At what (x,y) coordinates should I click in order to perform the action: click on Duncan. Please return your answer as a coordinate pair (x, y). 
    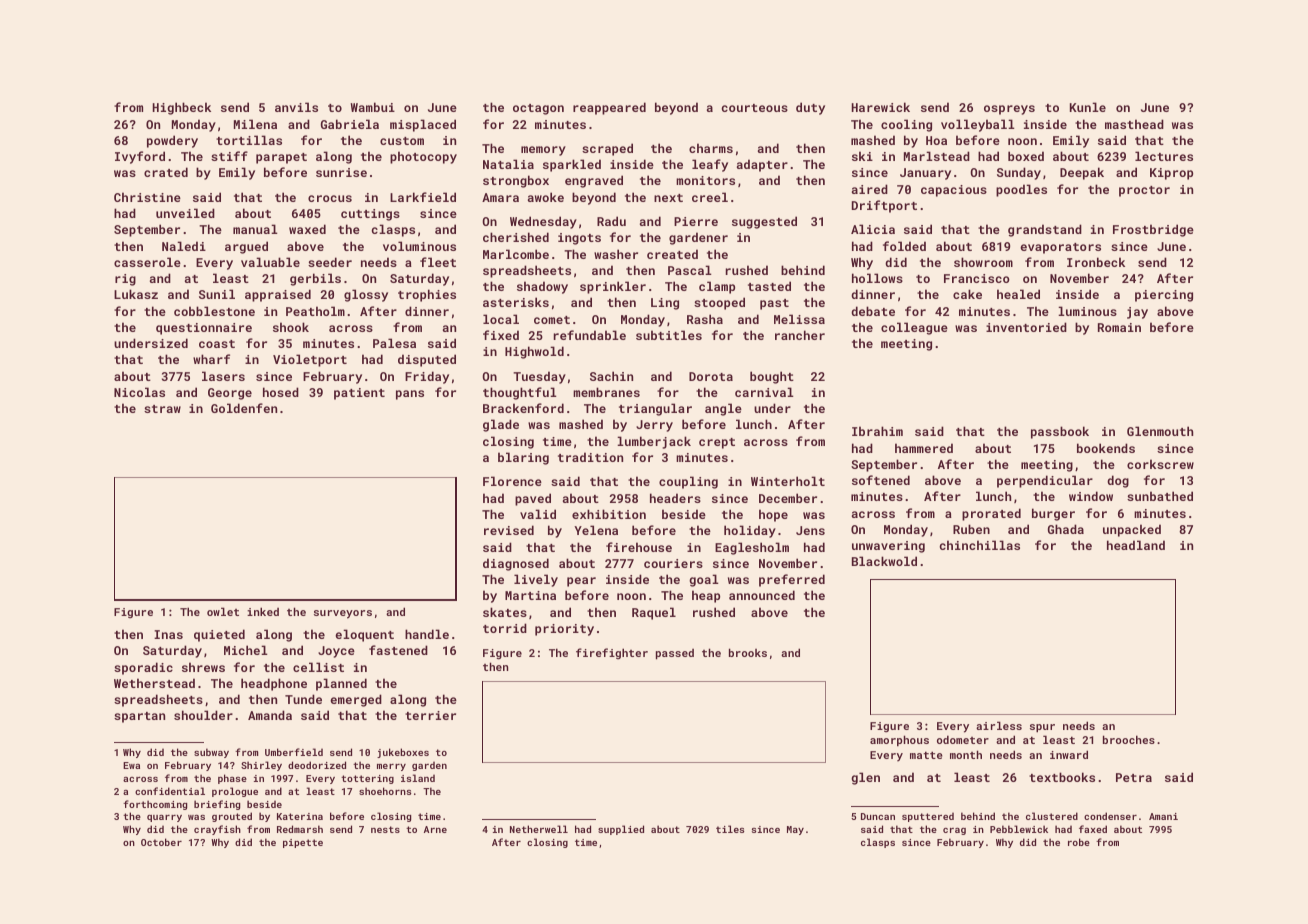
    Looking at the image, I should click on (878, 816).
